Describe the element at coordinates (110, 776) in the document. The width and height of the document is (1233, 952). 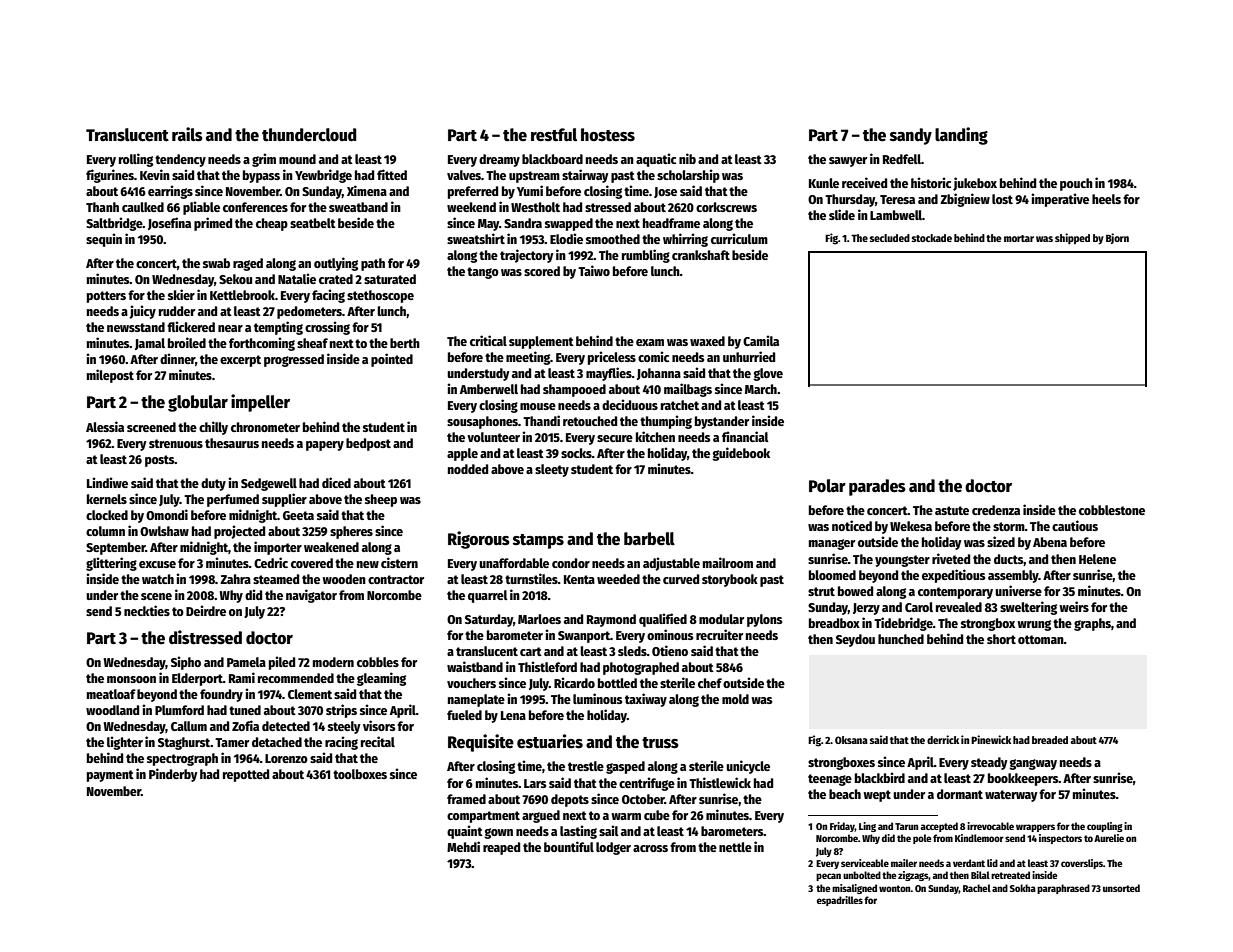
I see `payment` at that location.
